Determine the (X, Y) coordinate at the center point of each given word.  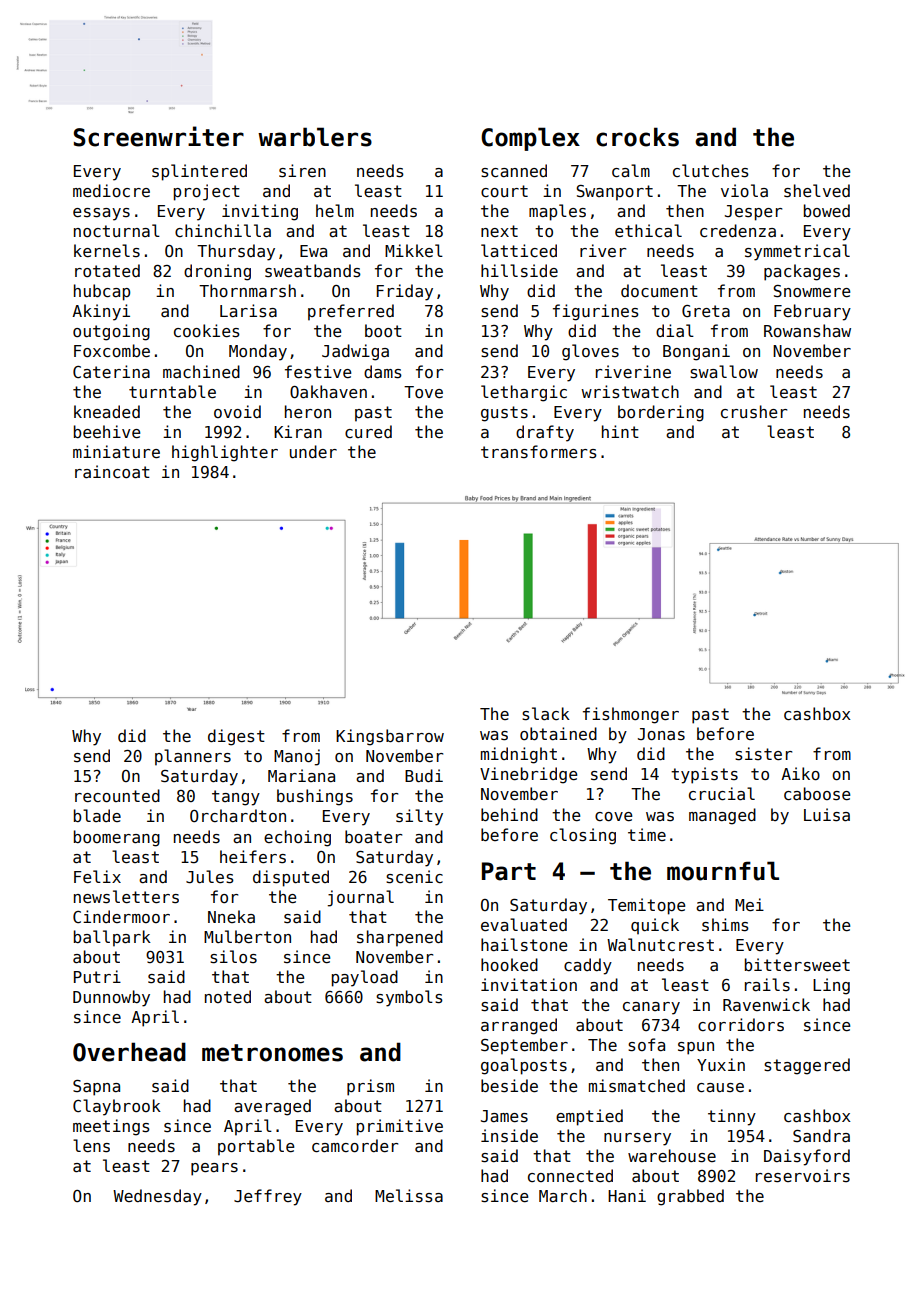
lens (91, 1146)
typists (704, 775)
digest (236, 737)
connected (570, 1175)
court (504, 191)
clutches (711, 171)
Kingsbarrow (390, 737)
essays (101, 214)
